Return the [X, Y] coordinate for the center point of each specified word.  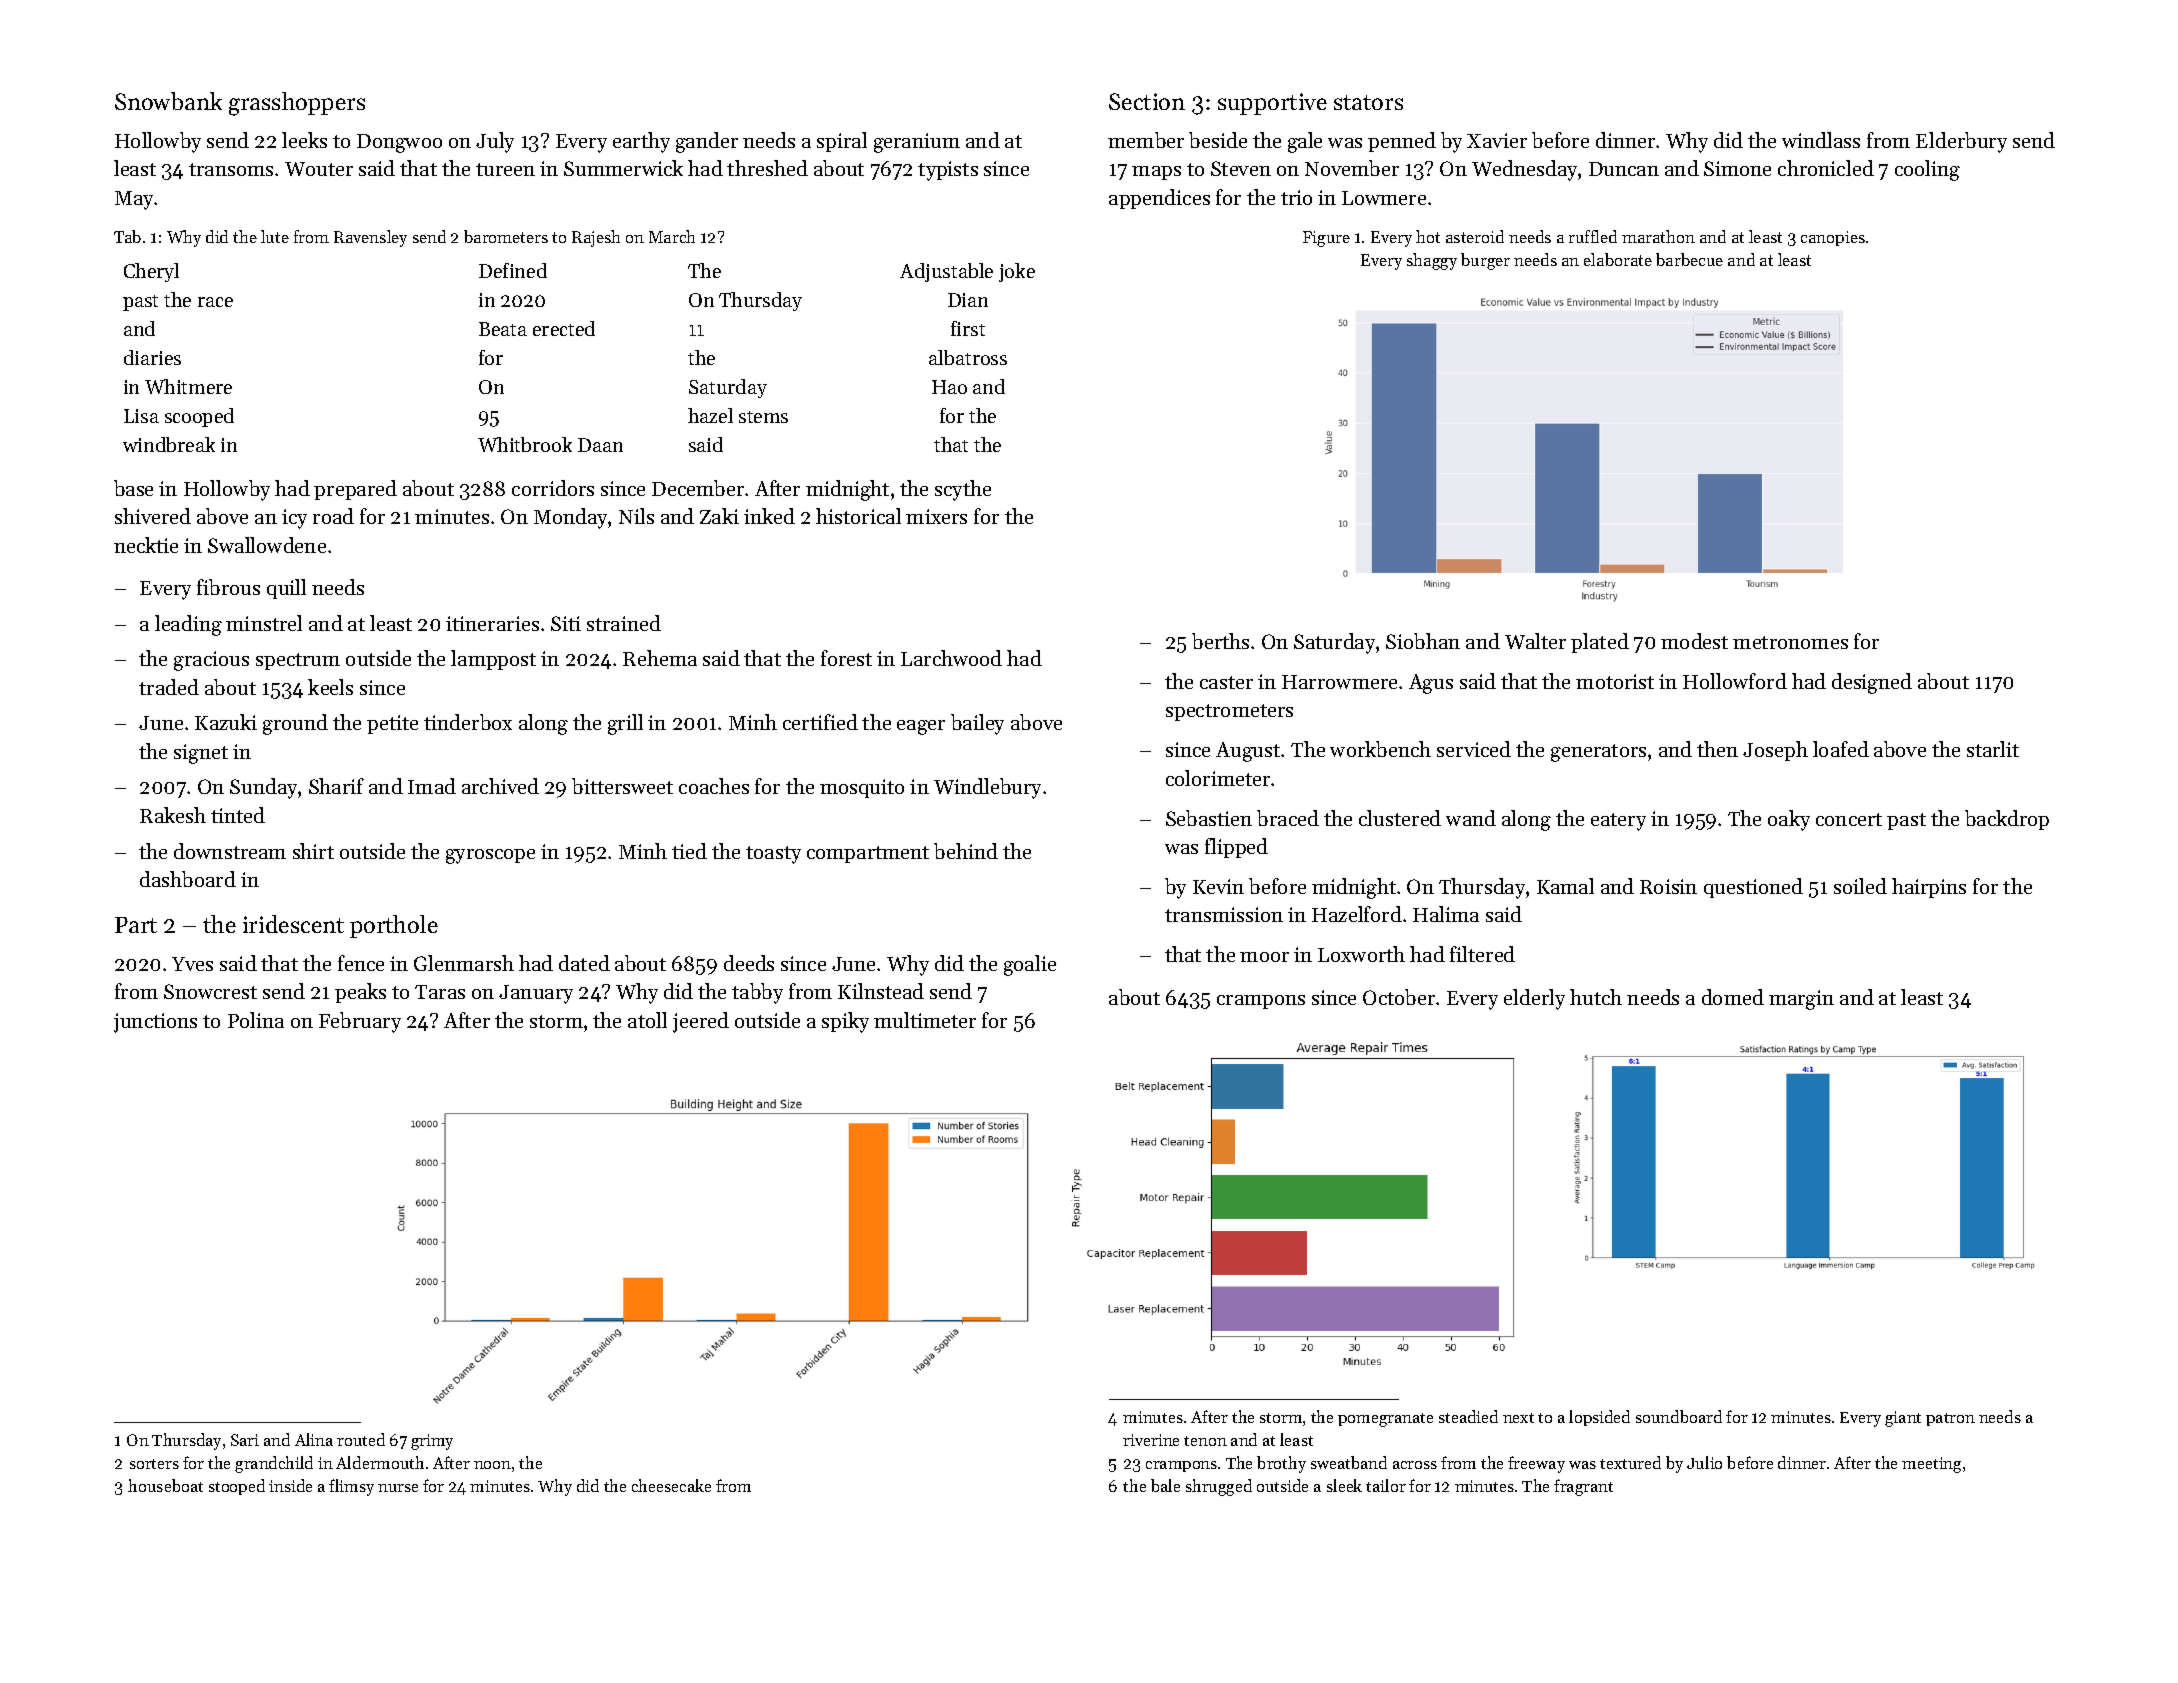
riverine [1151, 1440]
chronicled [1826, 168]
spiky [845, 1022]
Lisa [141, 416]
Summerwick [623, 168]
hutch [1596, 997]
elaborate [1618, 259]
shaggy [1432, 261]
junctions [155, 1023]
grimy [432, 1442]
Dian [968, 300]
